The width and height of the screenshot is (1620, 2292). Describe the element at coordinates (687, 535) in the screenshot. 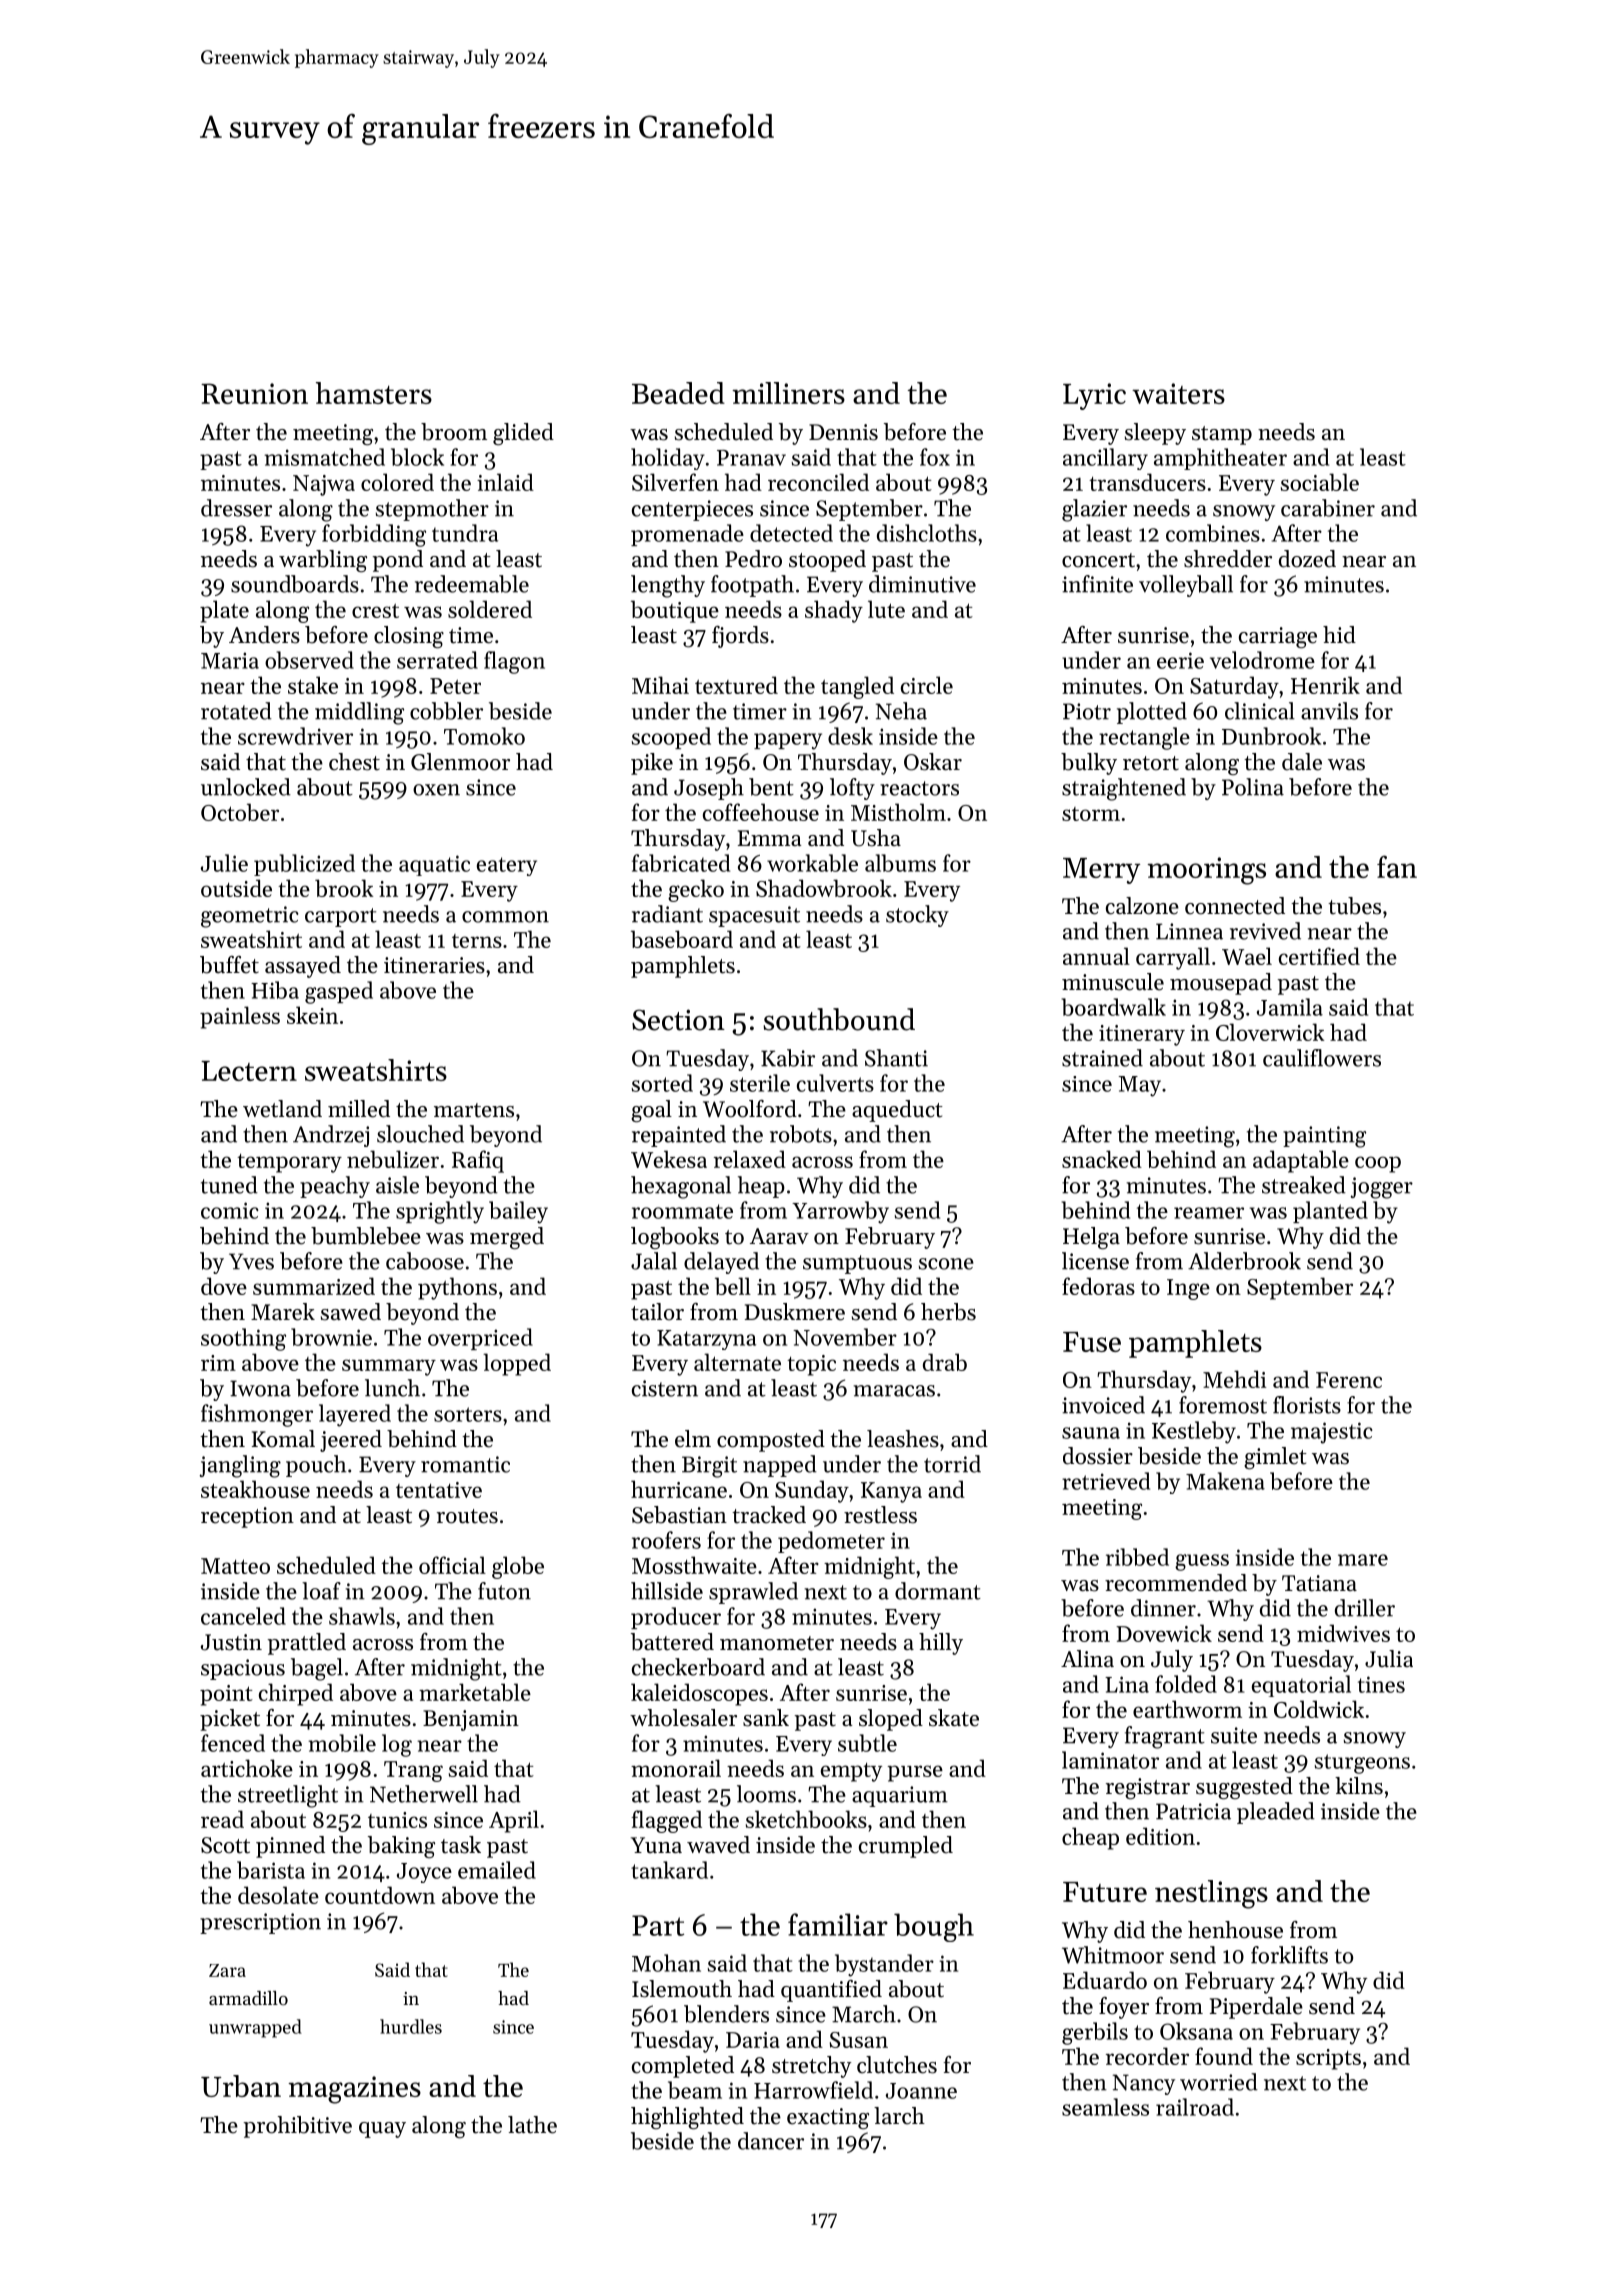

I see `promenade` at that location.
